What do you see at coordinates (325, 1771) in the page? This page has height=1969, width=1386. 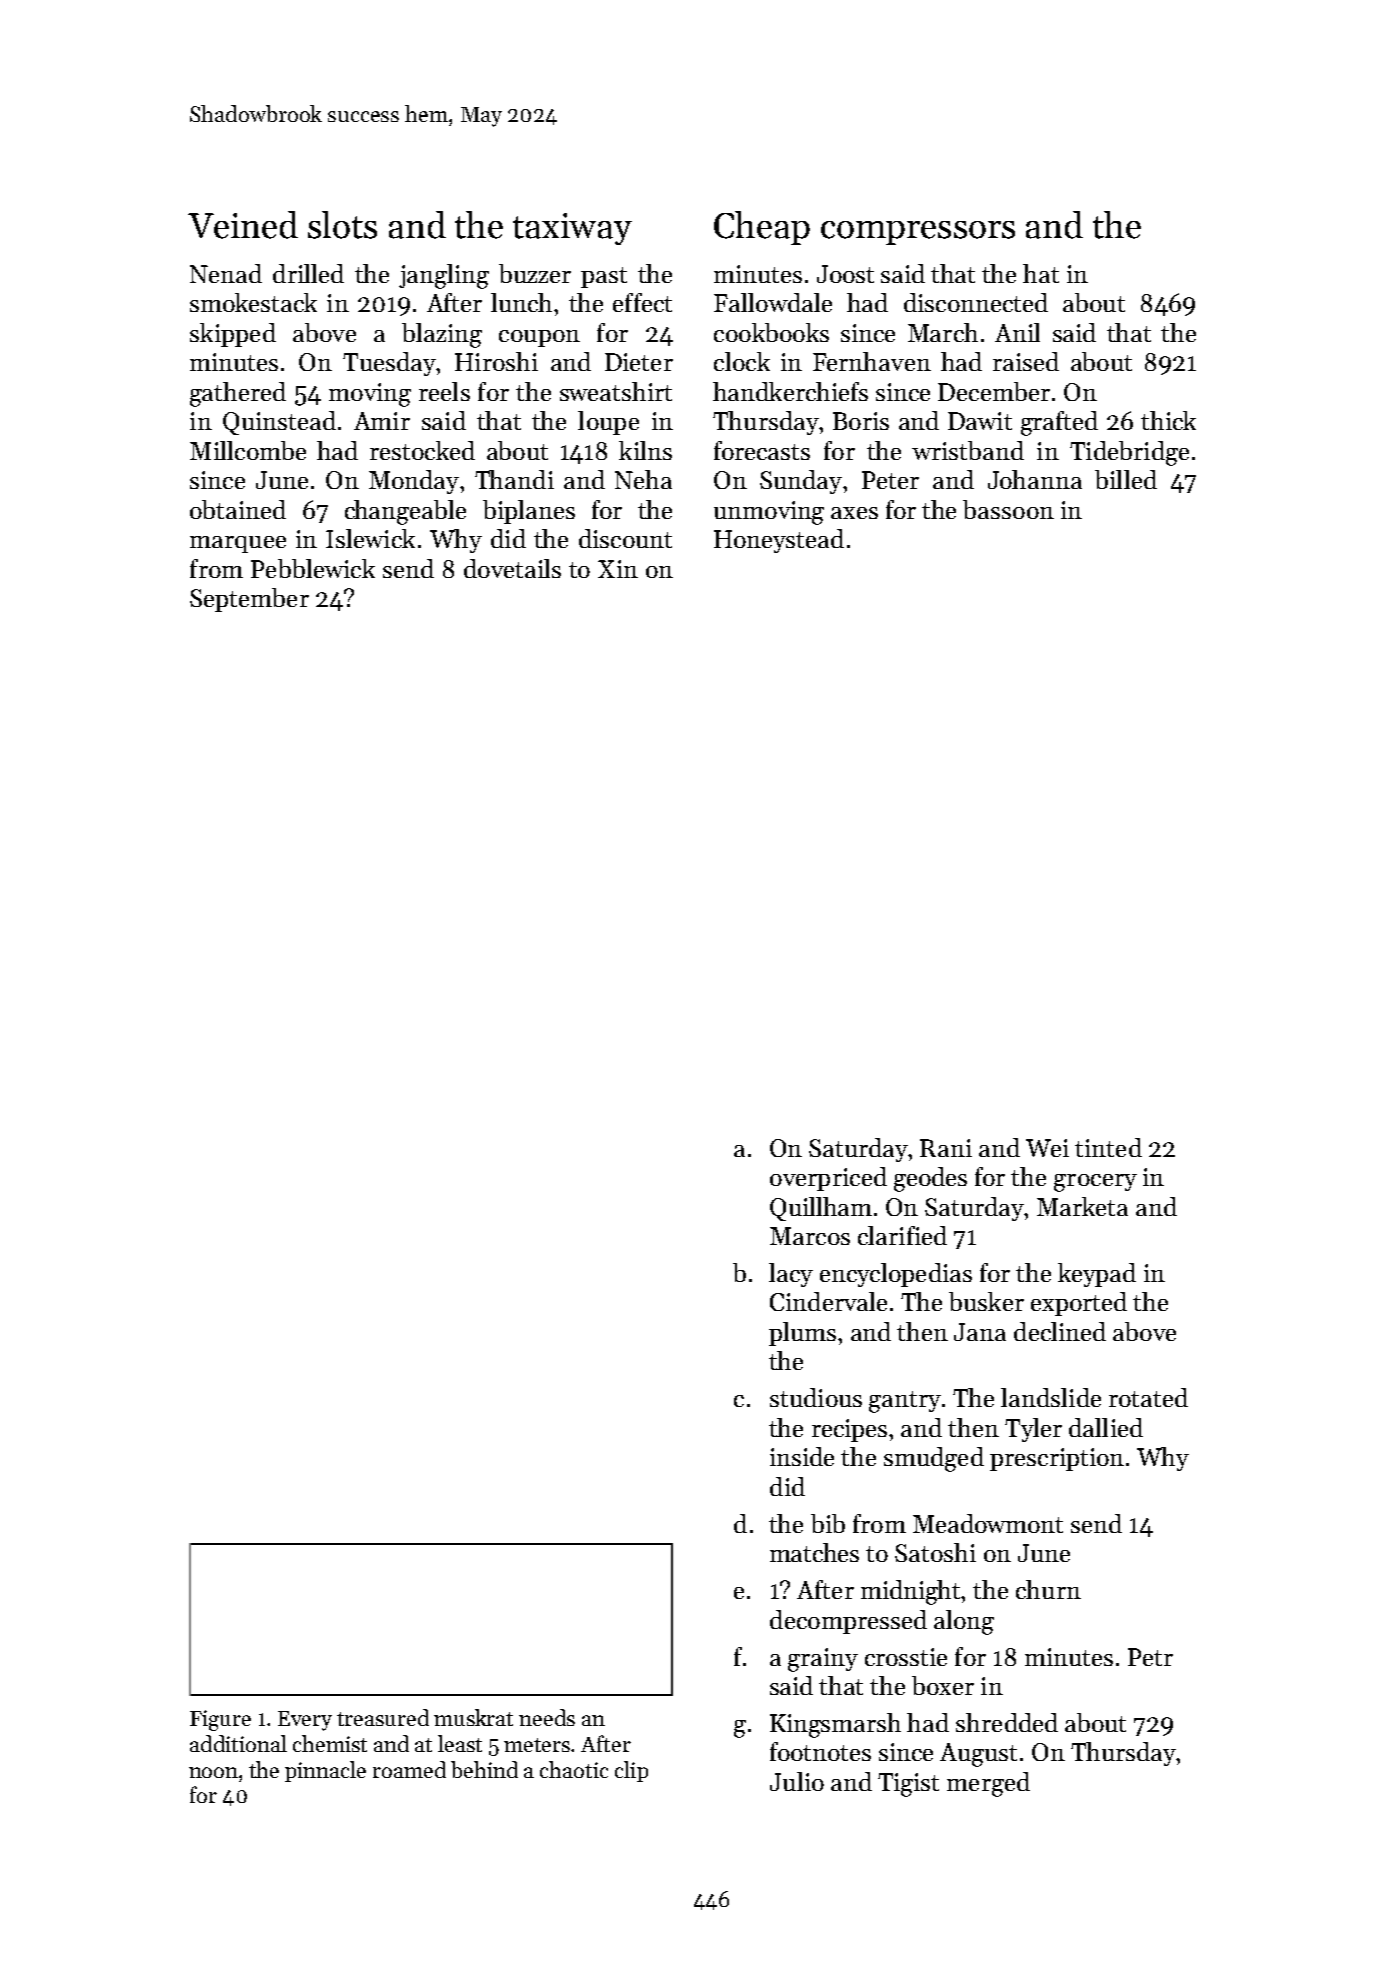 I see `pinnacle` at bounding box center [325, 1771].
